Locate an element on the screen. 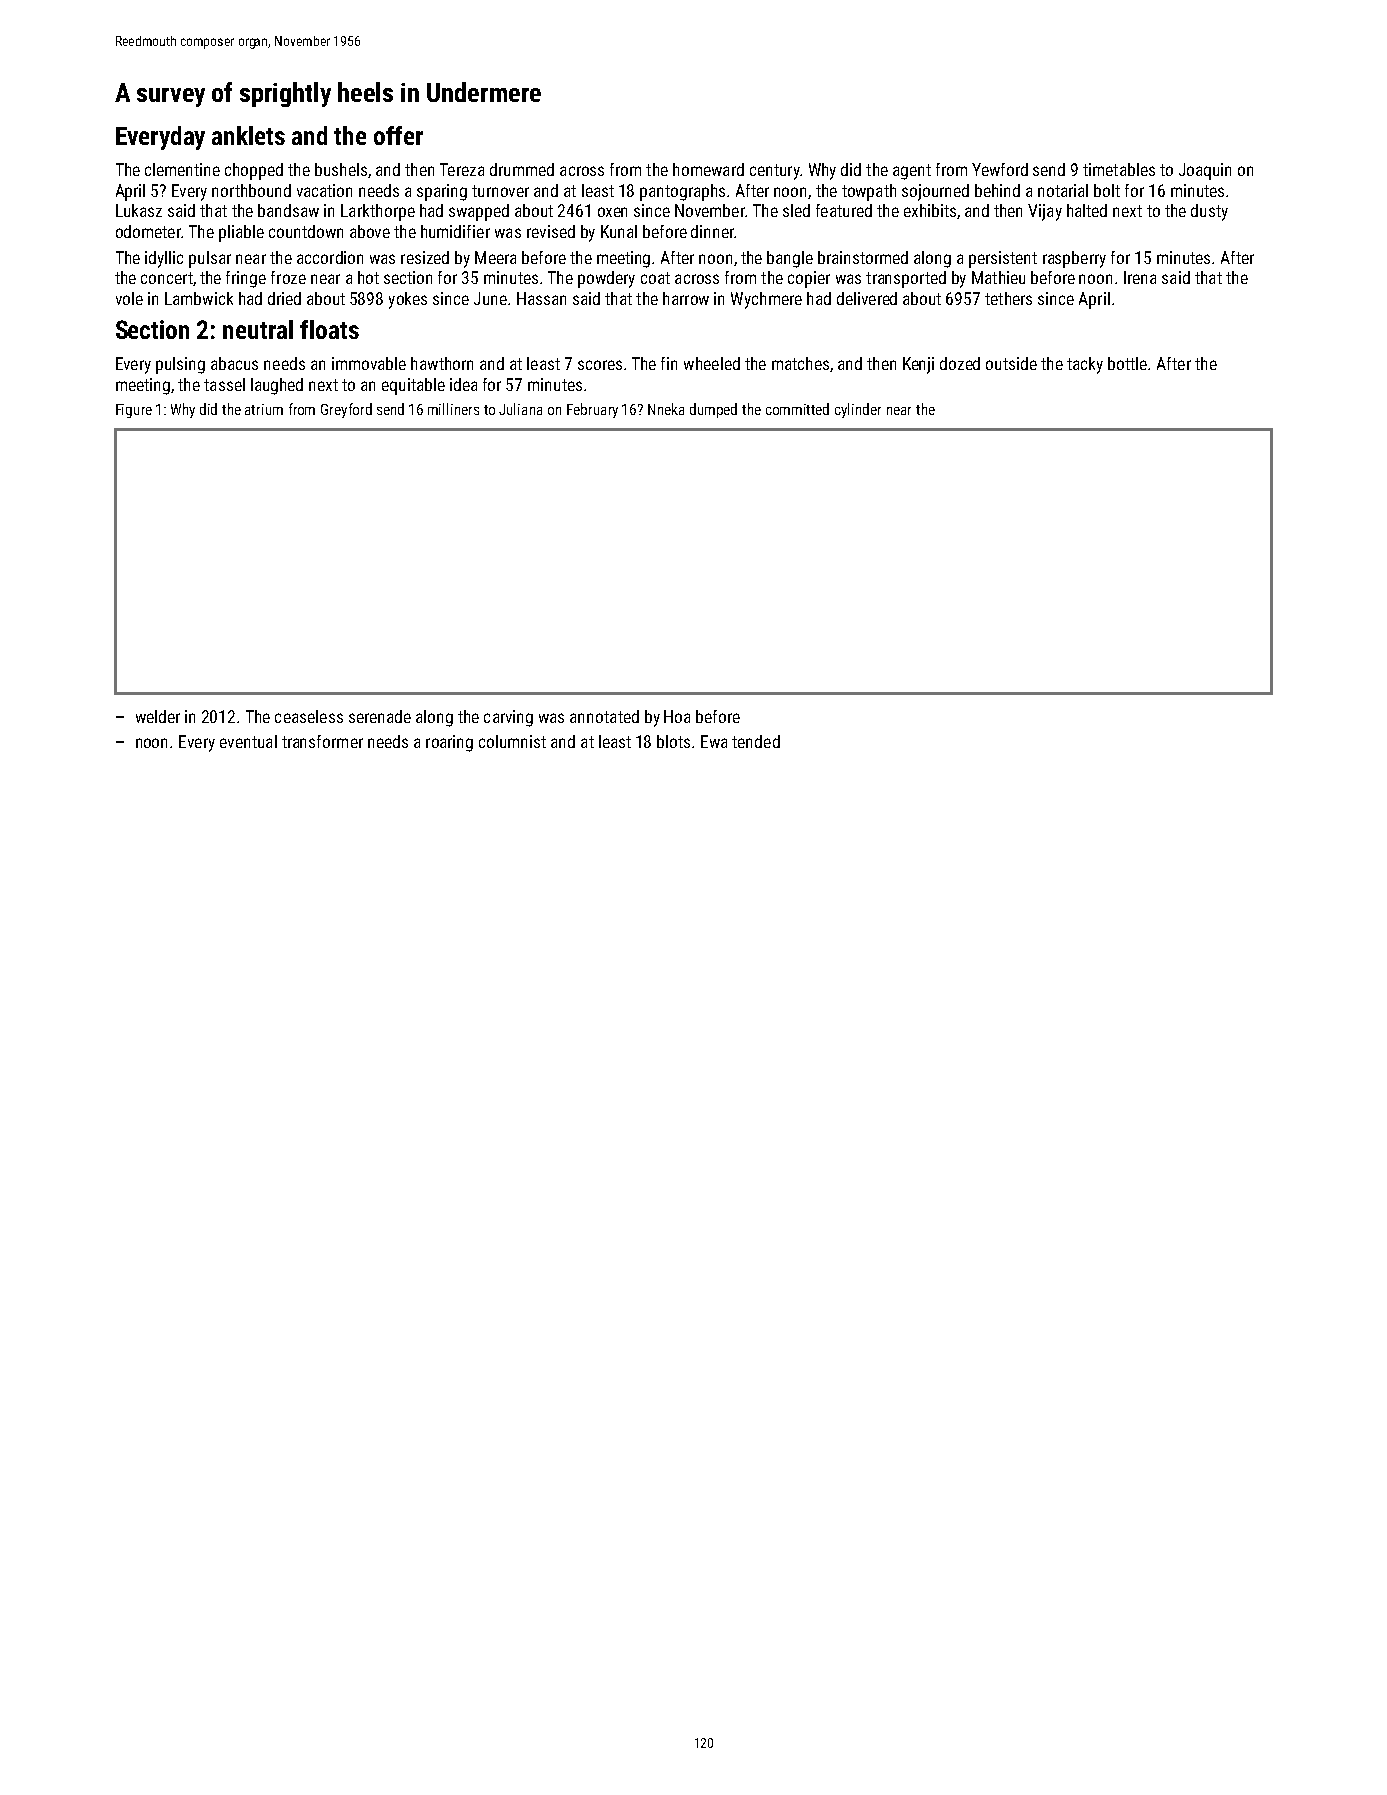  laughed is located at coordinates (277, 386).
